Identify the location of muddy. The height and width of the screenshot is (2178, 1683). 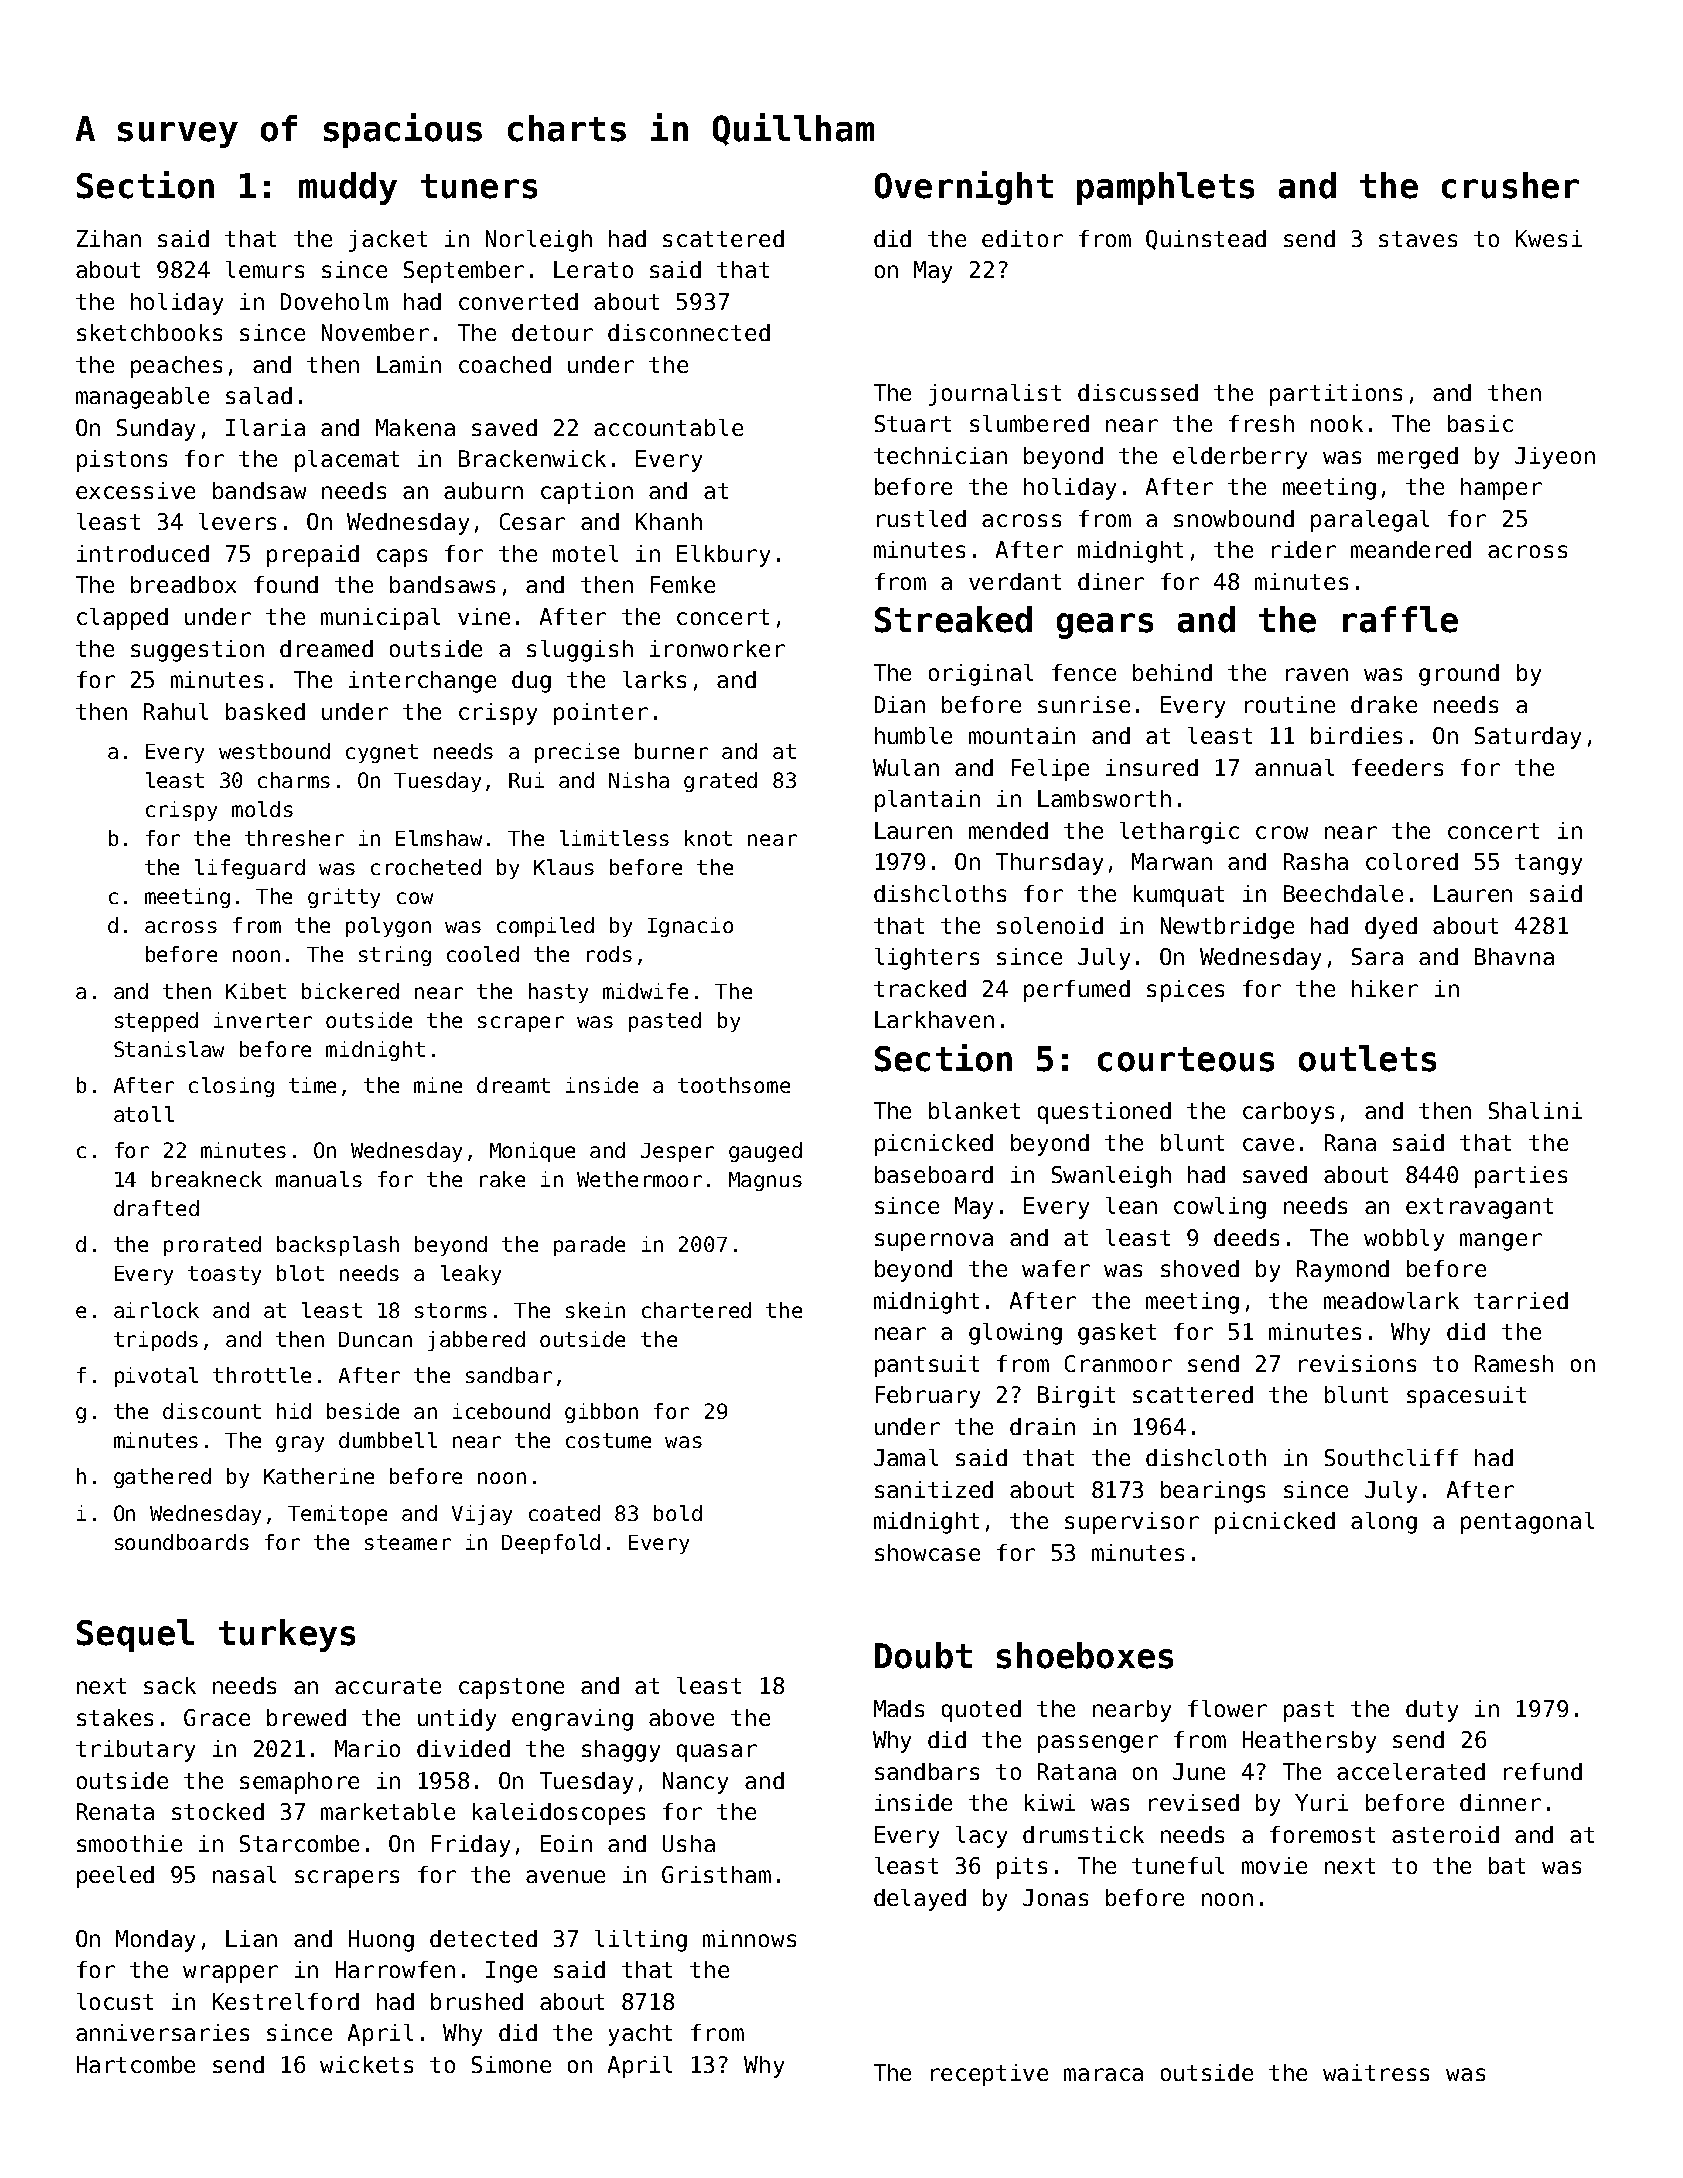
(348, 188).
